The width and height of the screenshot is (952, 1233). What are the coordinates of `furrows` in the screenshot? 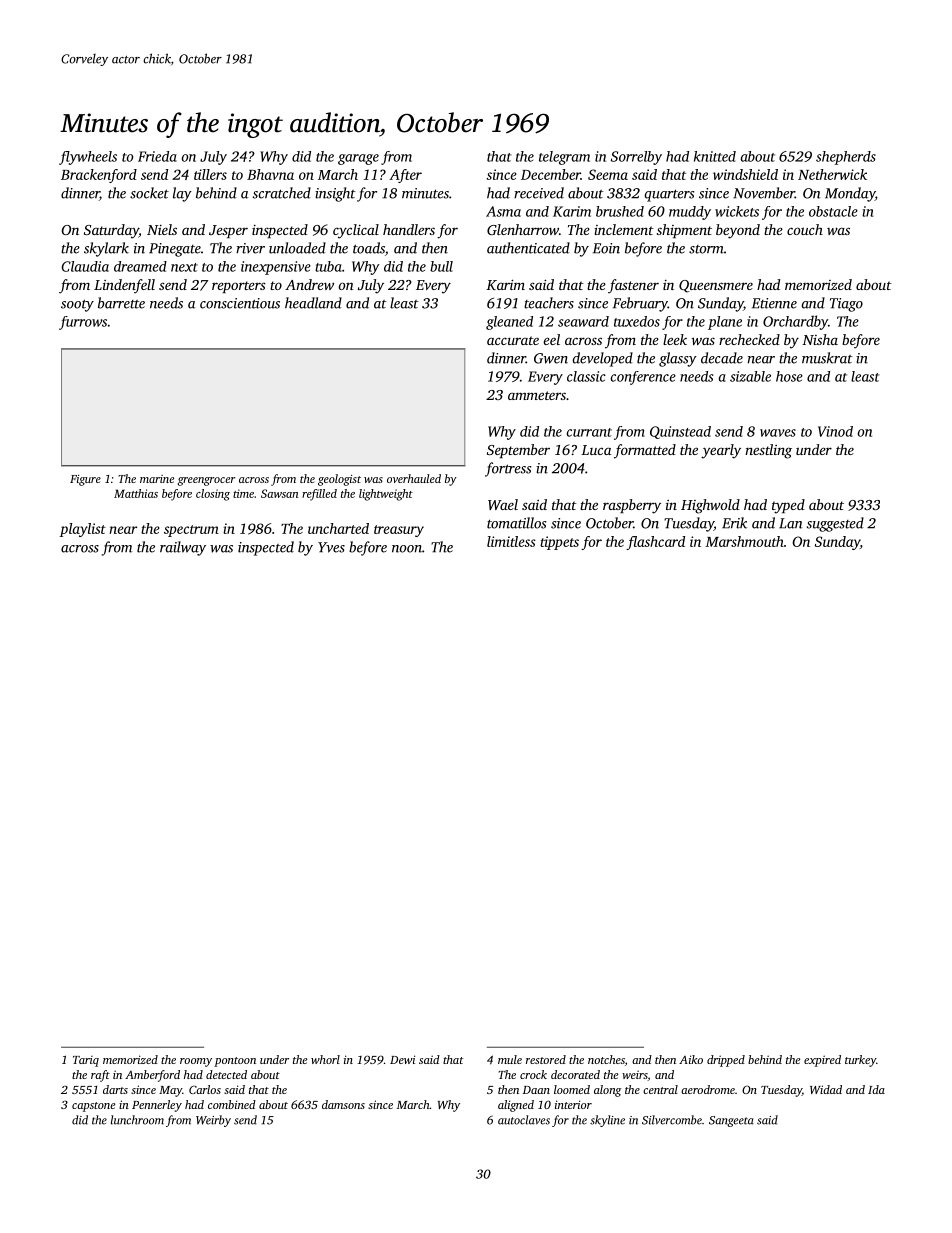 It's located at (83, 323).
